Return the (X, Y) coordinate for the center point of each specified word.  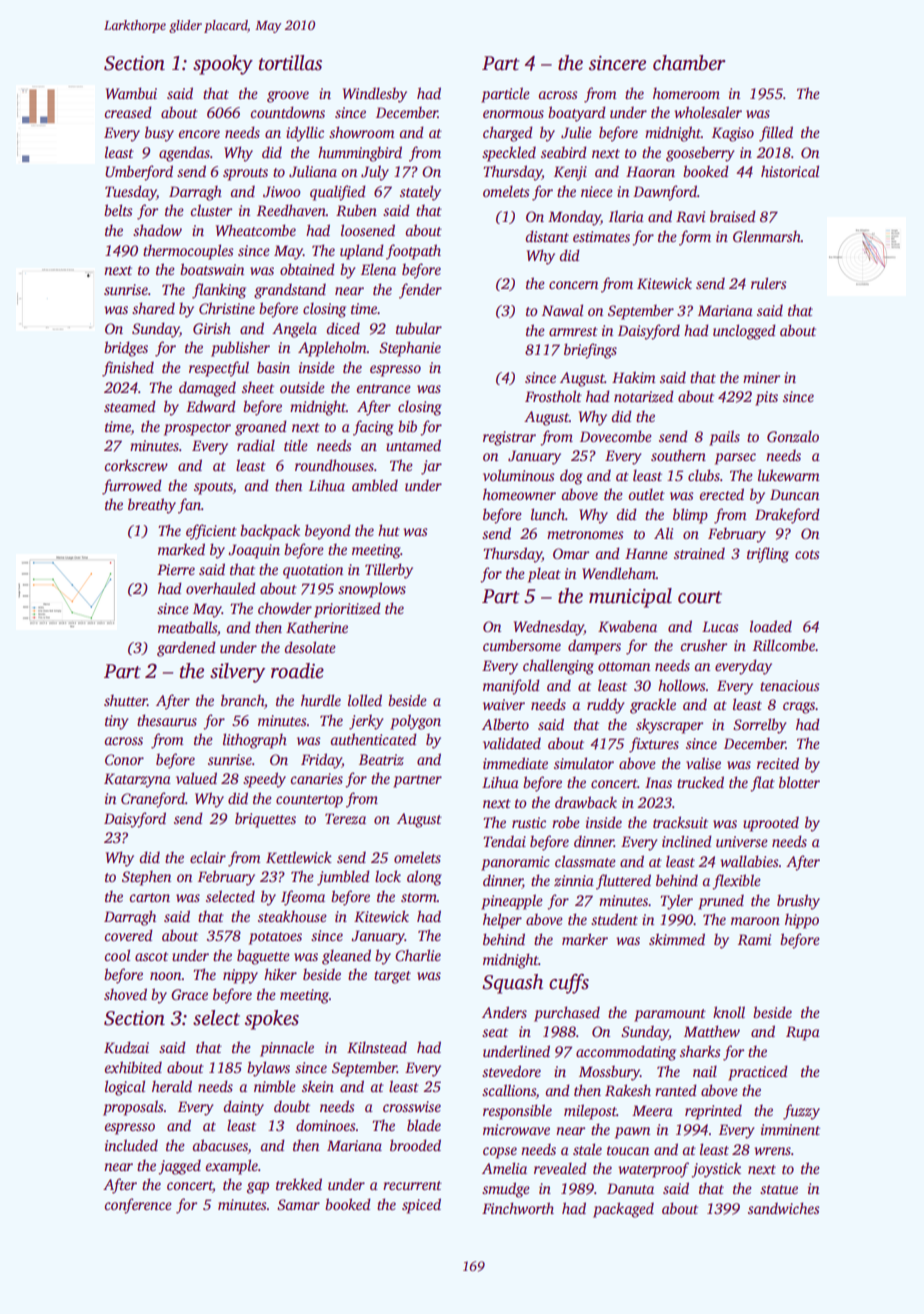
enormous (513, 114)
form (695, 238)
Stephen (146, 878)
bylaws (268, 1069)
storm (419, 897)
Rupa (803, 1033)
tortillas (290, 63)
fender (420, 291)
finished (128, 369)
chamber (689, 63)
